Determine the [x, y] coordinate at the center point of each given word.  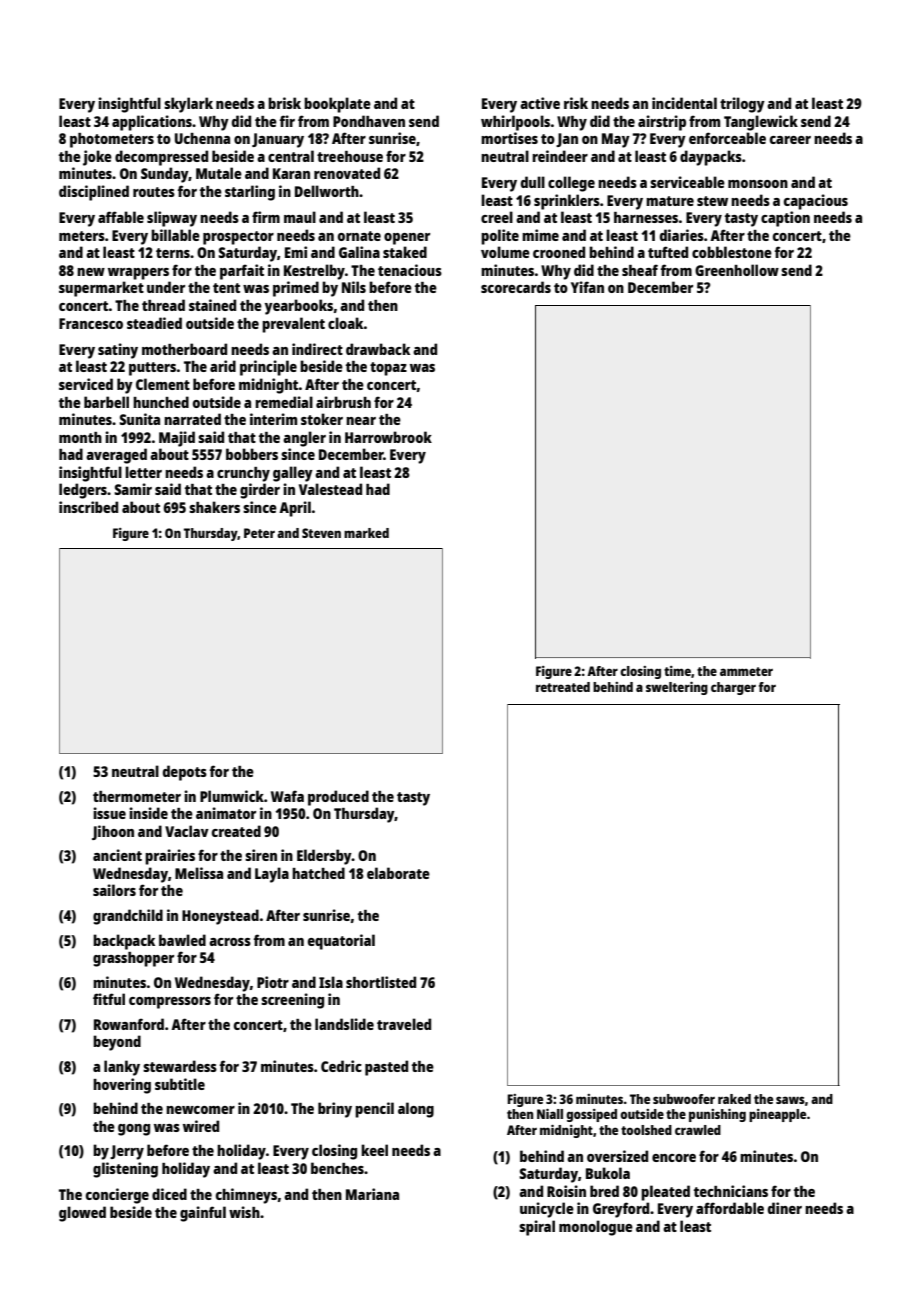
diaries [682, 235]
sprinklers [567, 202]
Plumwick [232, 796]
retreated [563, 687]
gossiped [591, 1115]
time [677, 671]
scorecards [516, 287]
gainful [203, 1214]
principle [268, 368]
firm [266, 217]
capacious [816, 202]
